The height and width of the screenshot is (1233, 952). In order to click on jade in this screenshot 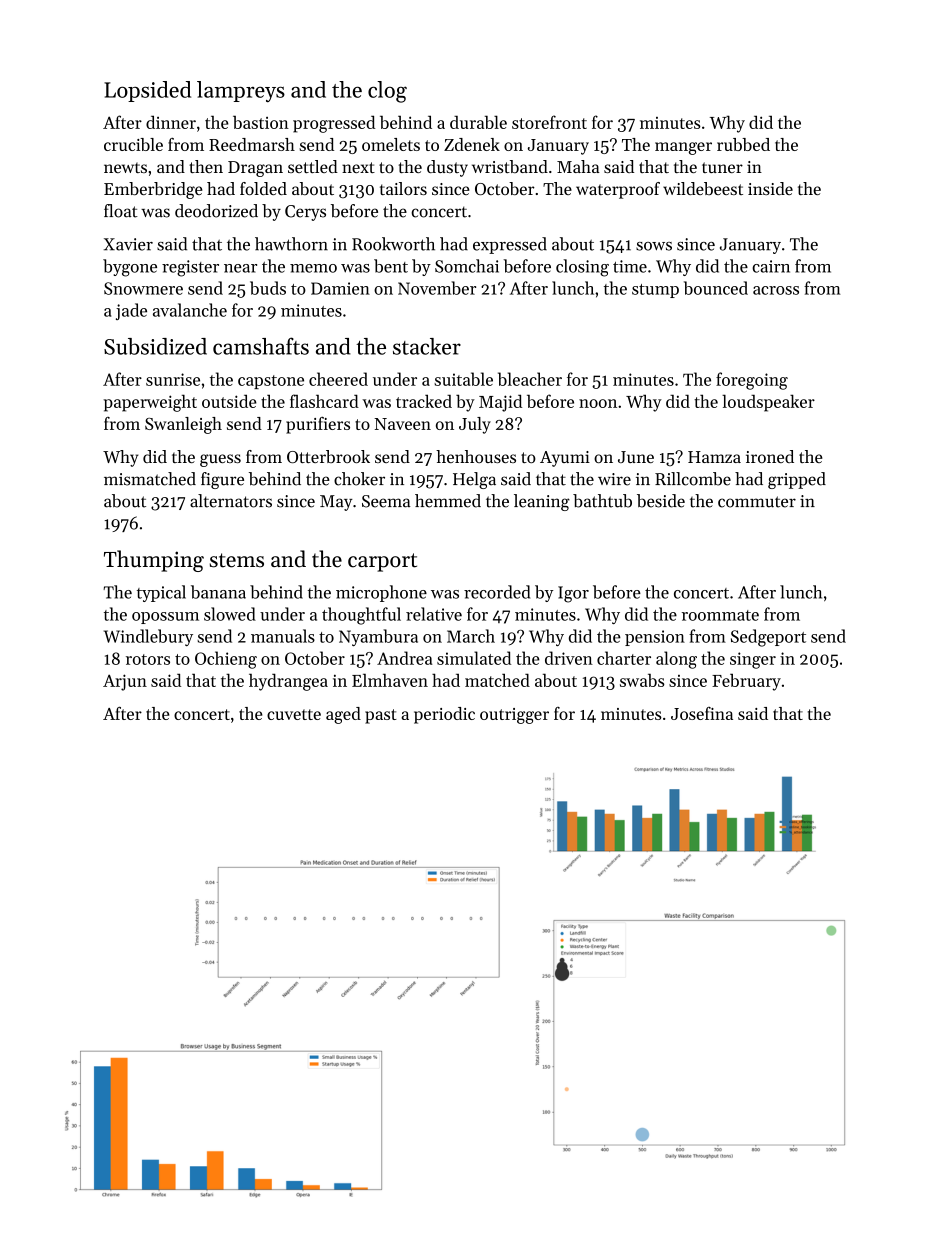, I will do `click(131, 311)`.
